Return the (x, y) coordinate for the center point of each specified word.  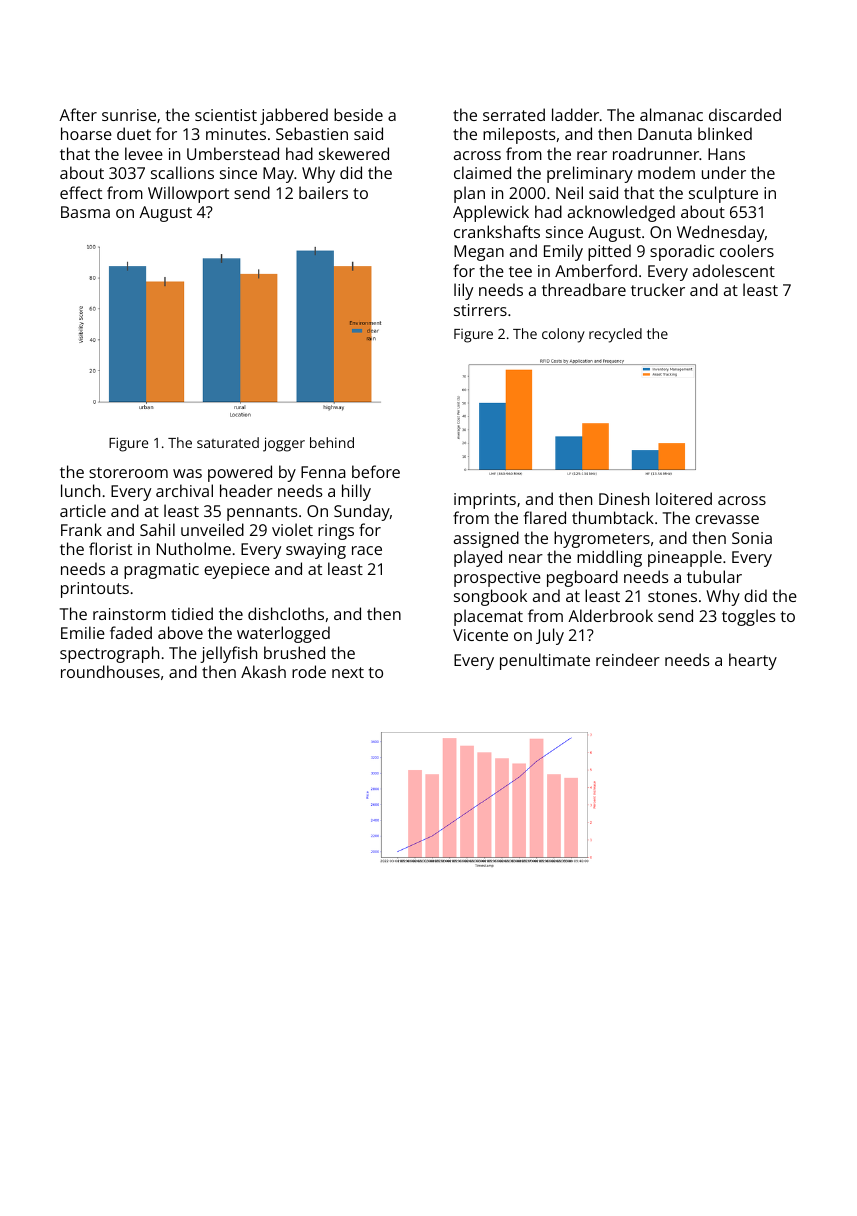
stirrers (480, 310)
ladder (575, 114)
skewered (354, 153)
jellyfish (228, 654)
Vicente (480, 635)
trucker (658, 289)
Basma (85, 212)
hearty (753, 661)
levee (144, 153)
